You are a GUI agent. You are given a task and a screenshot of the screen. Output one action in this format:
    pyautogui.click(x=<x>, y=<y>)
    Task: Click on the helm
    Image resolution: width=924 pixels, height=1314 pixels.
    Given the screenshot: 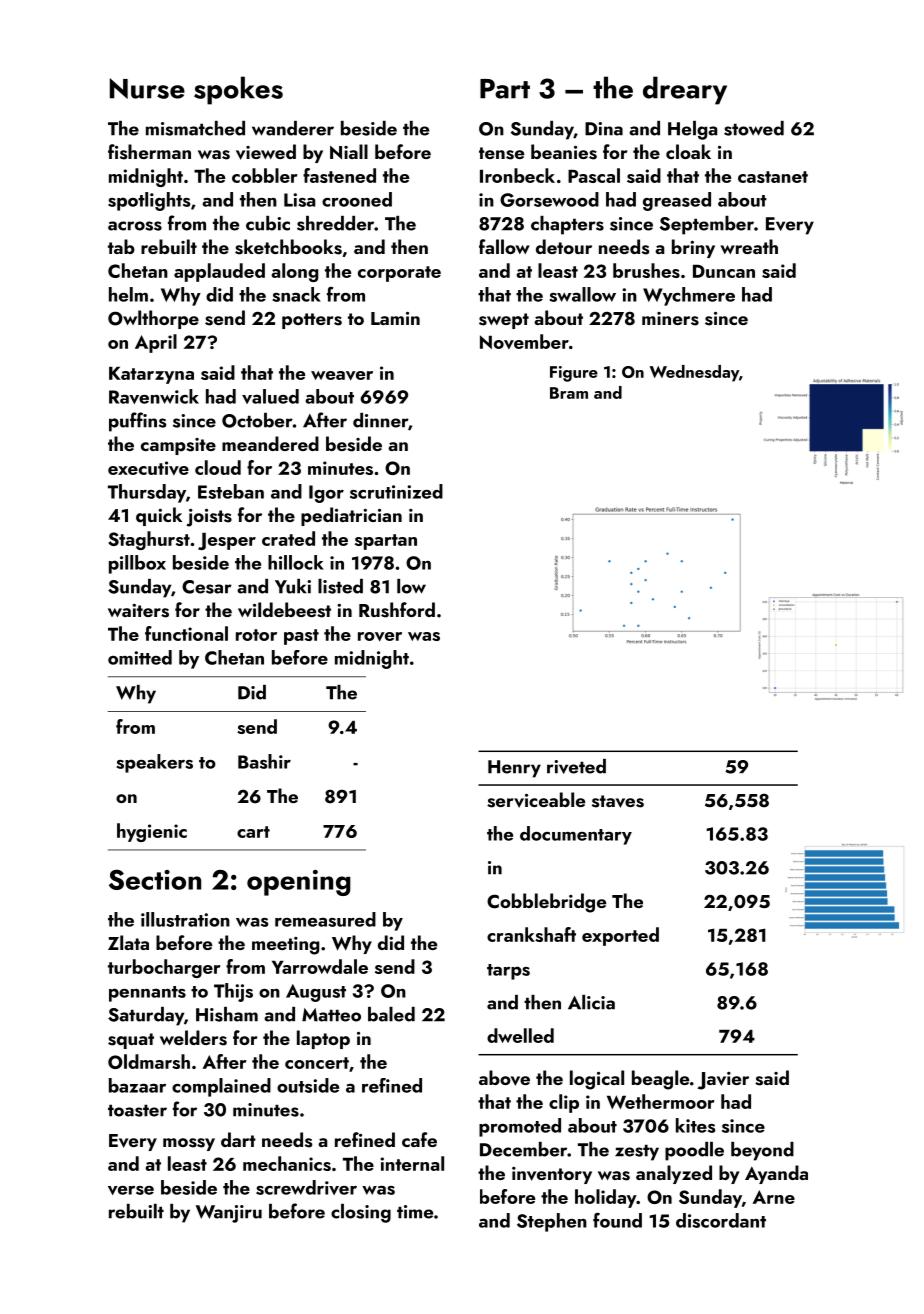 What is the action you would take?
    pyautogui.click(x=128, y=294)
